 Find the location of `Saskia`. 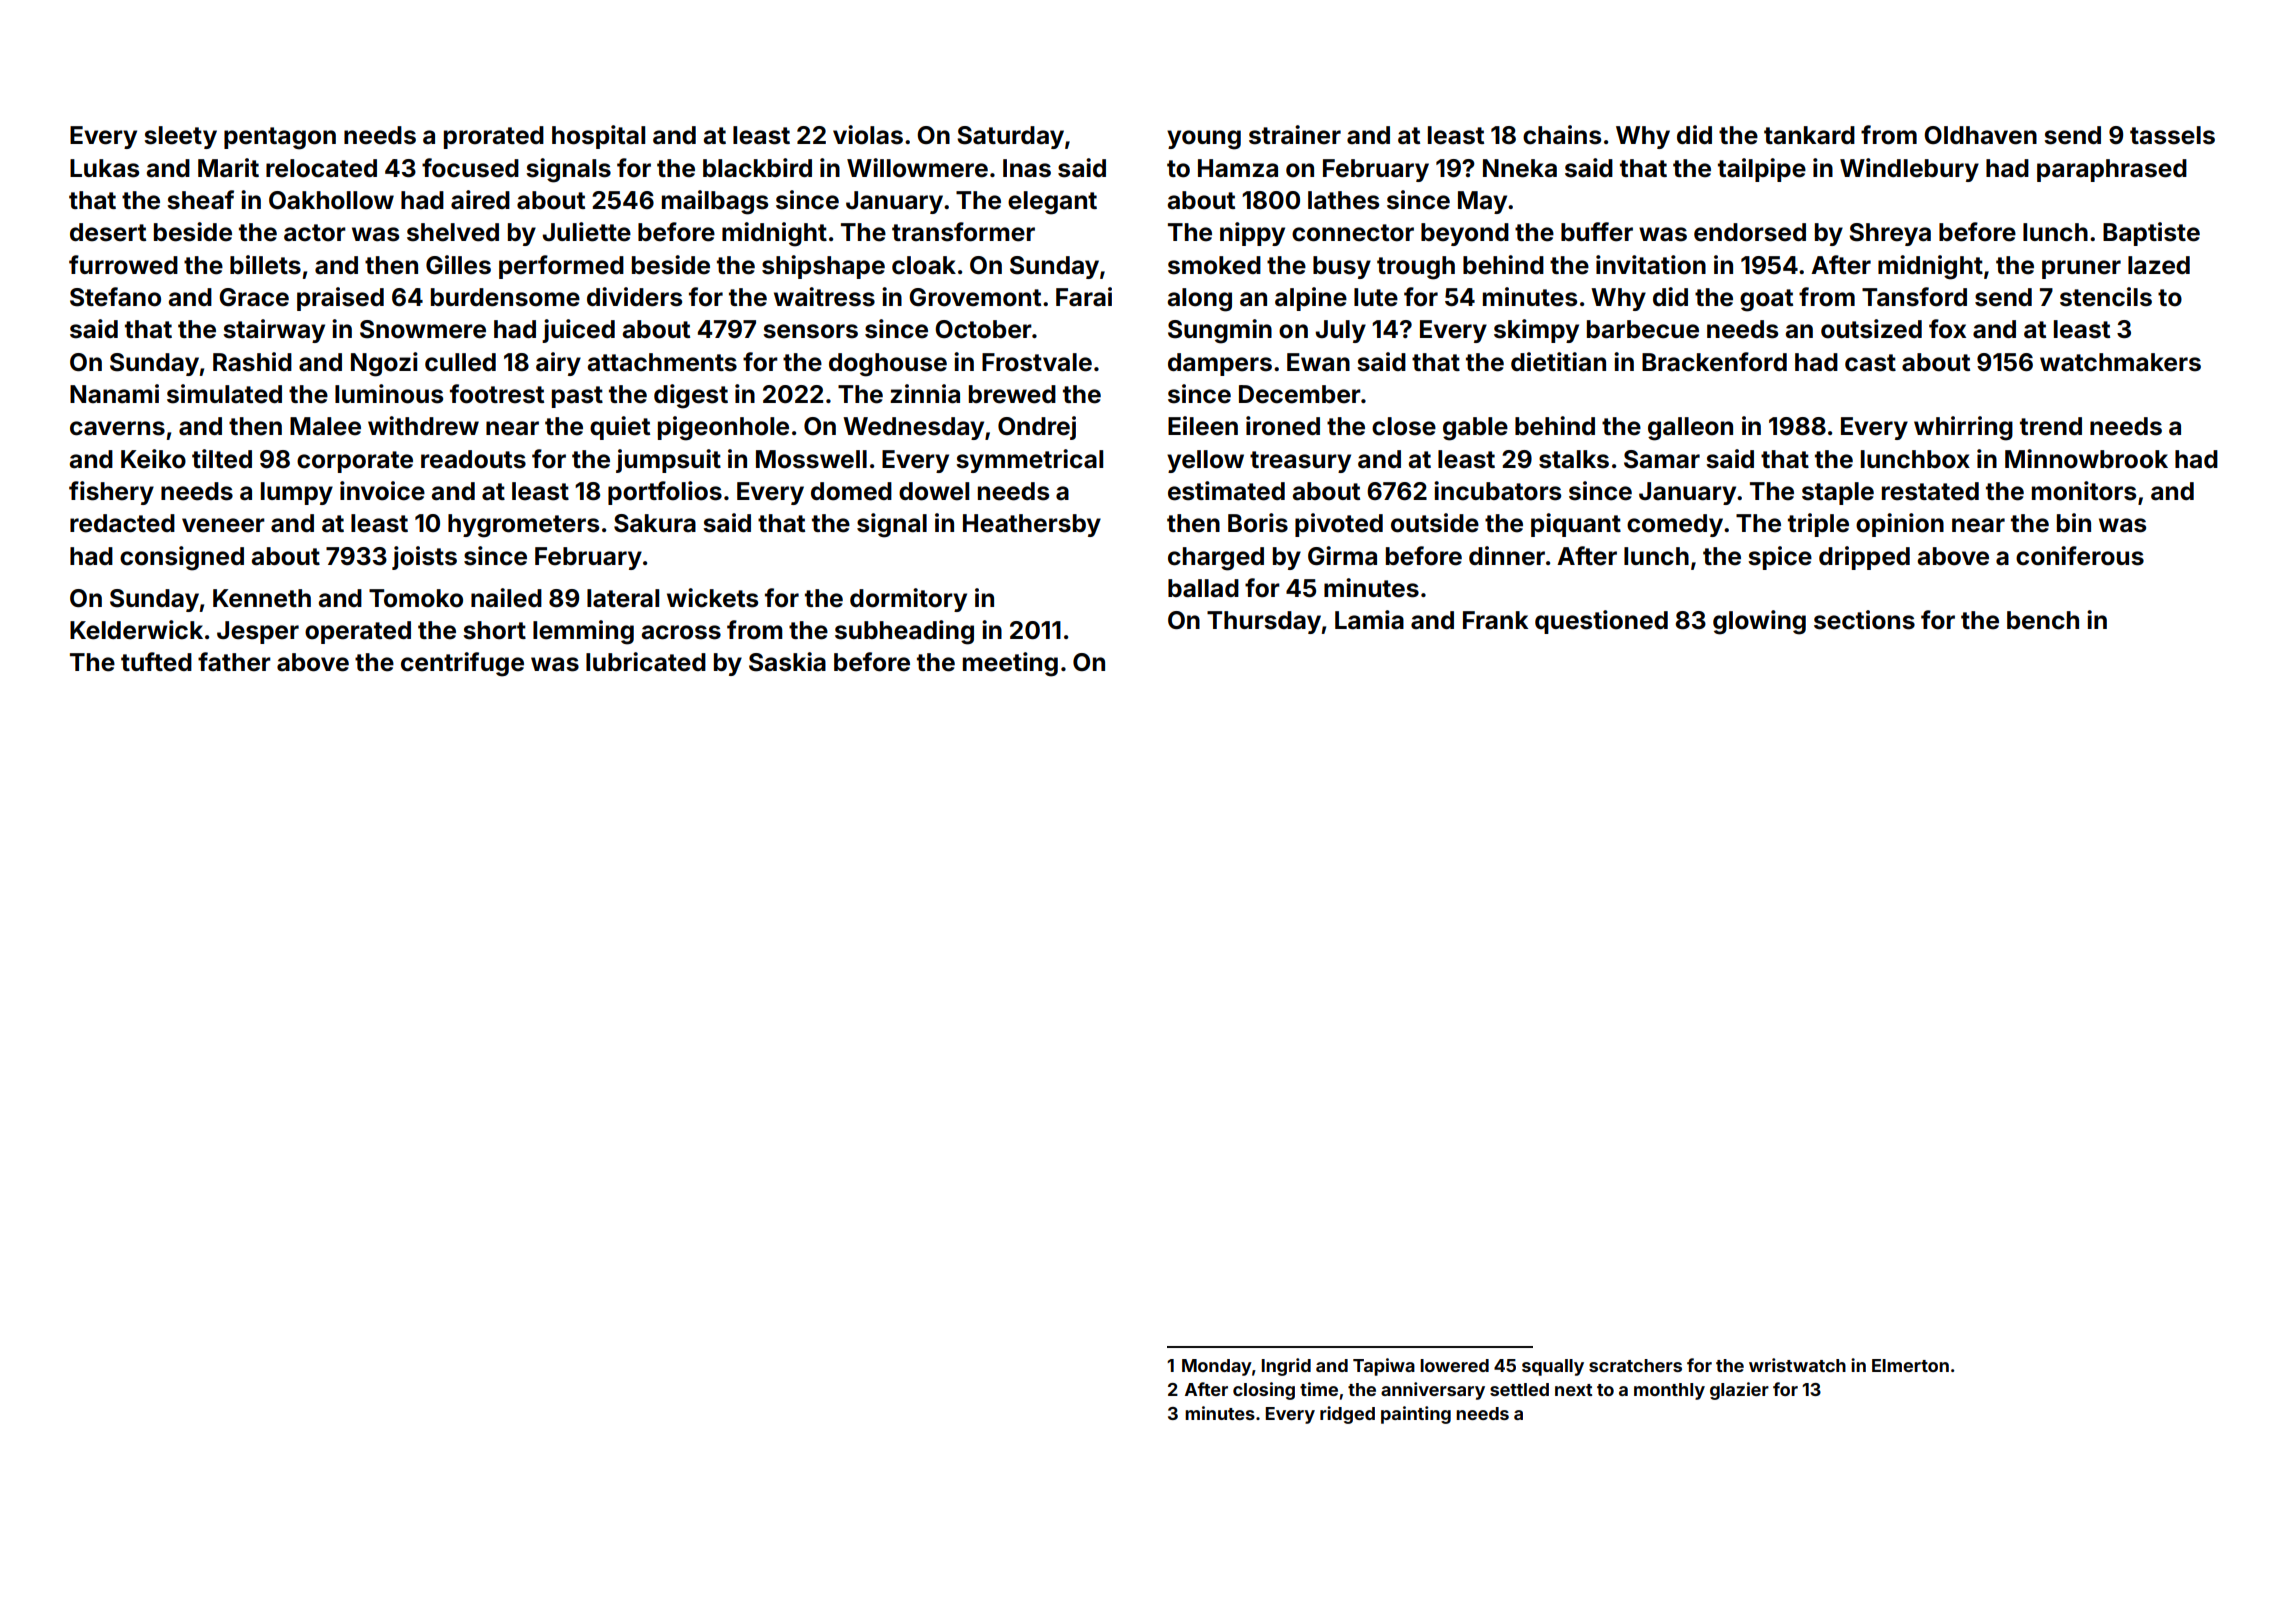

Saskia is located at coordinates (787, 662).
